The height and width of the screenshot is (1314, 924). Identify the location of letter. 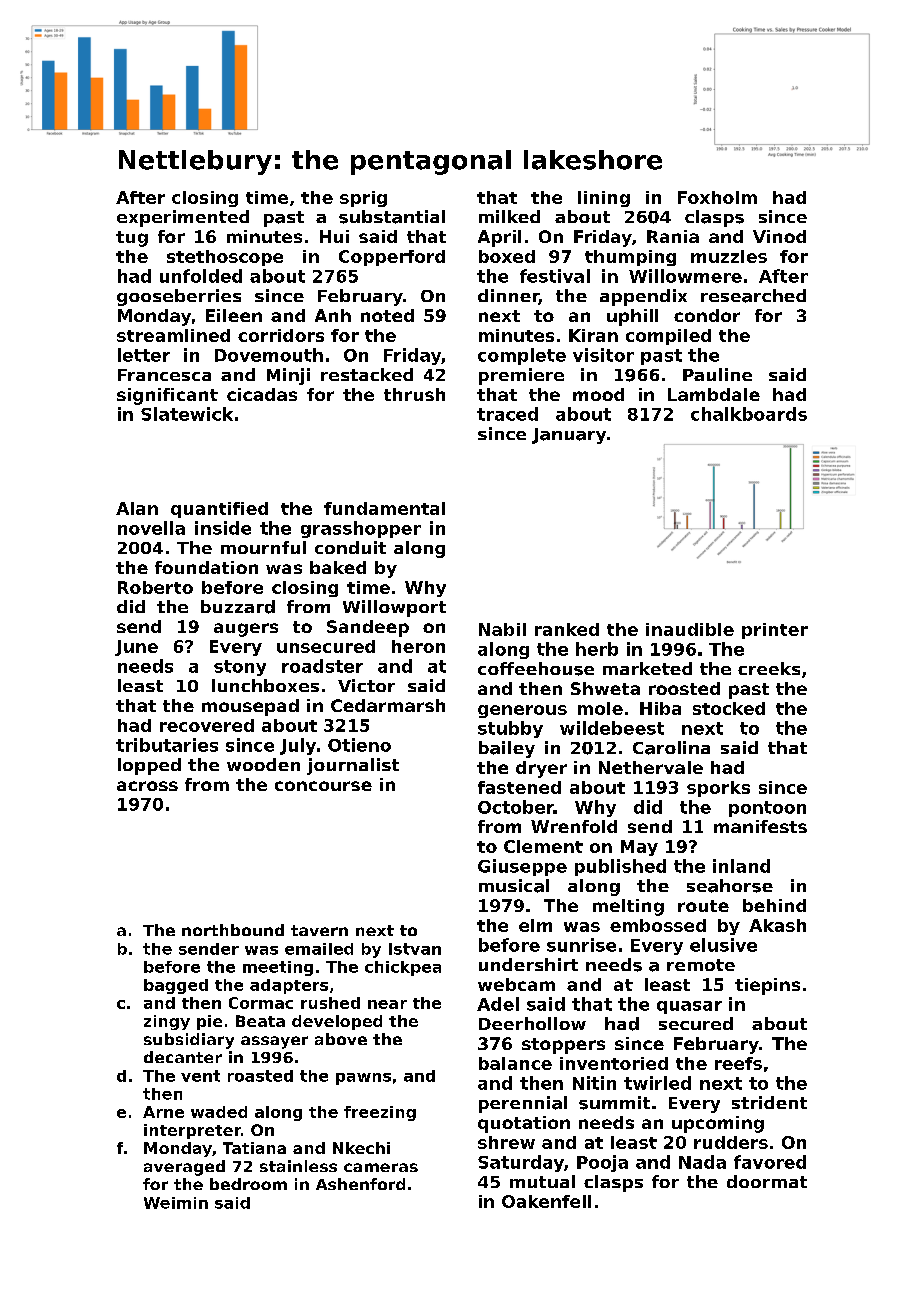
(144, 355).
